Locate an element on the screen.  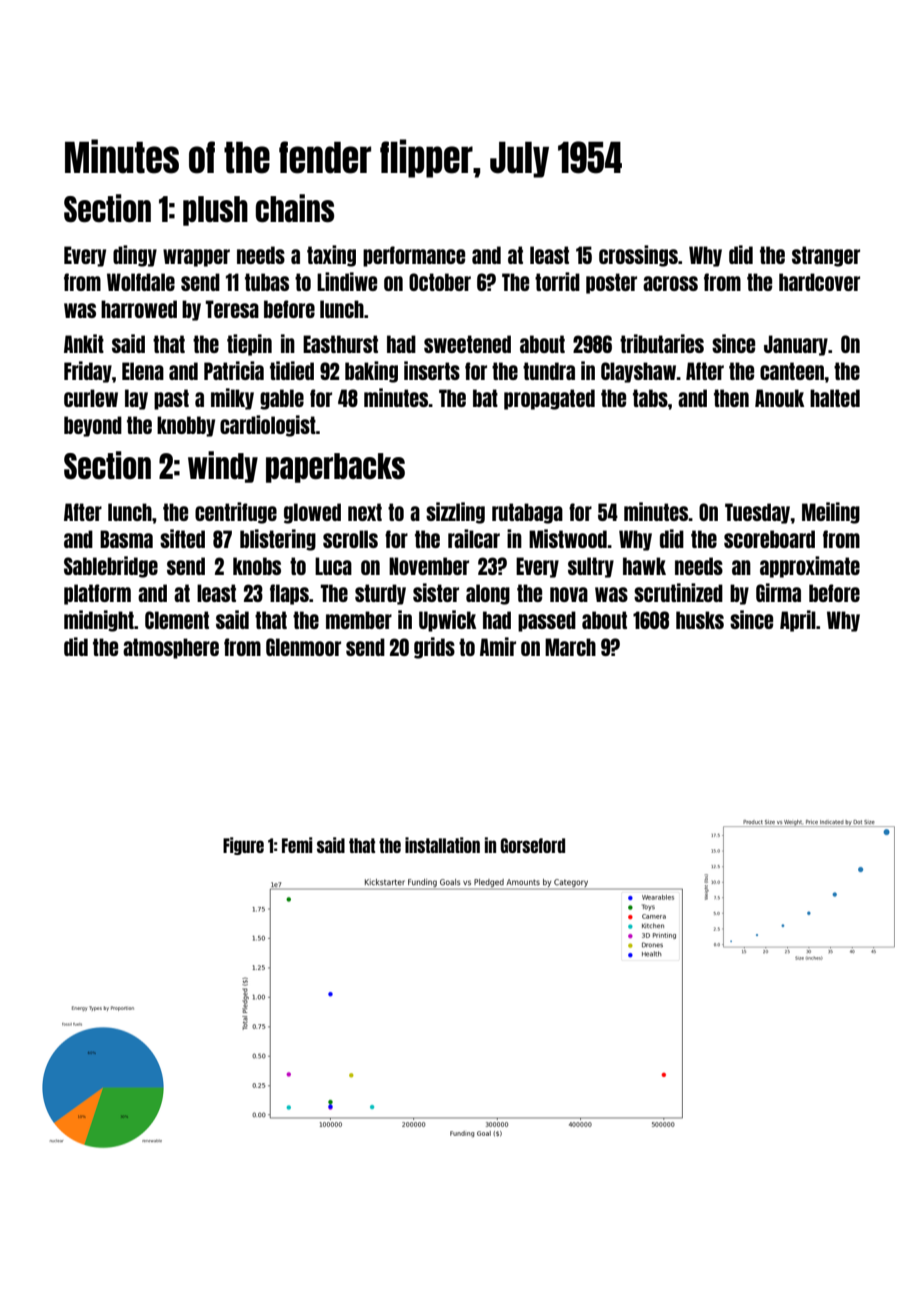
plush is located at coordinates (215, 211).
